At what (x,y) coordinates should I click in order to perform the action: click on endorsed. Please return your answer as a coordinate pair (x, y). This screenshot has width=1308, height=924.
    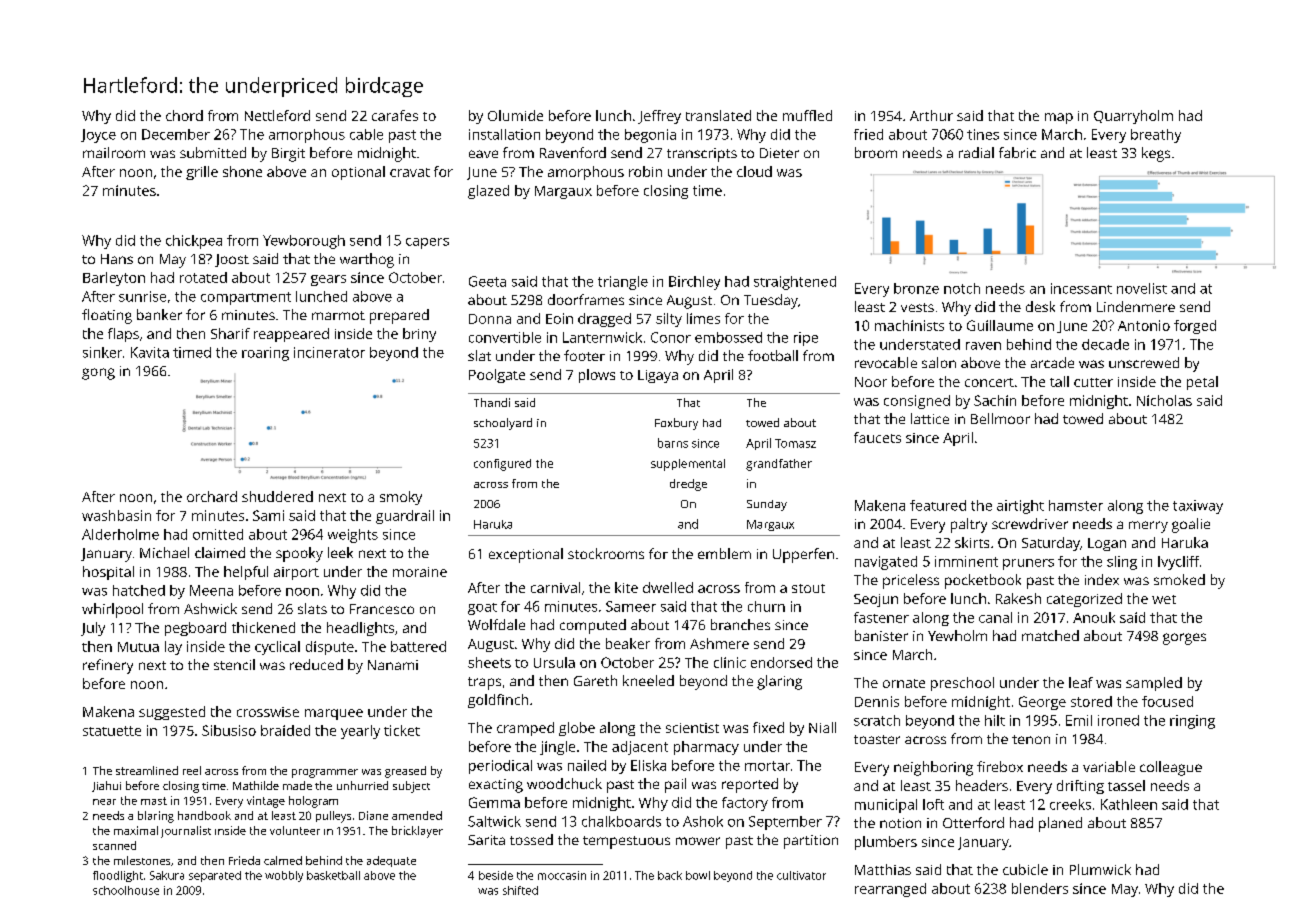
    Looking at the image, I should click on (781, 662).
